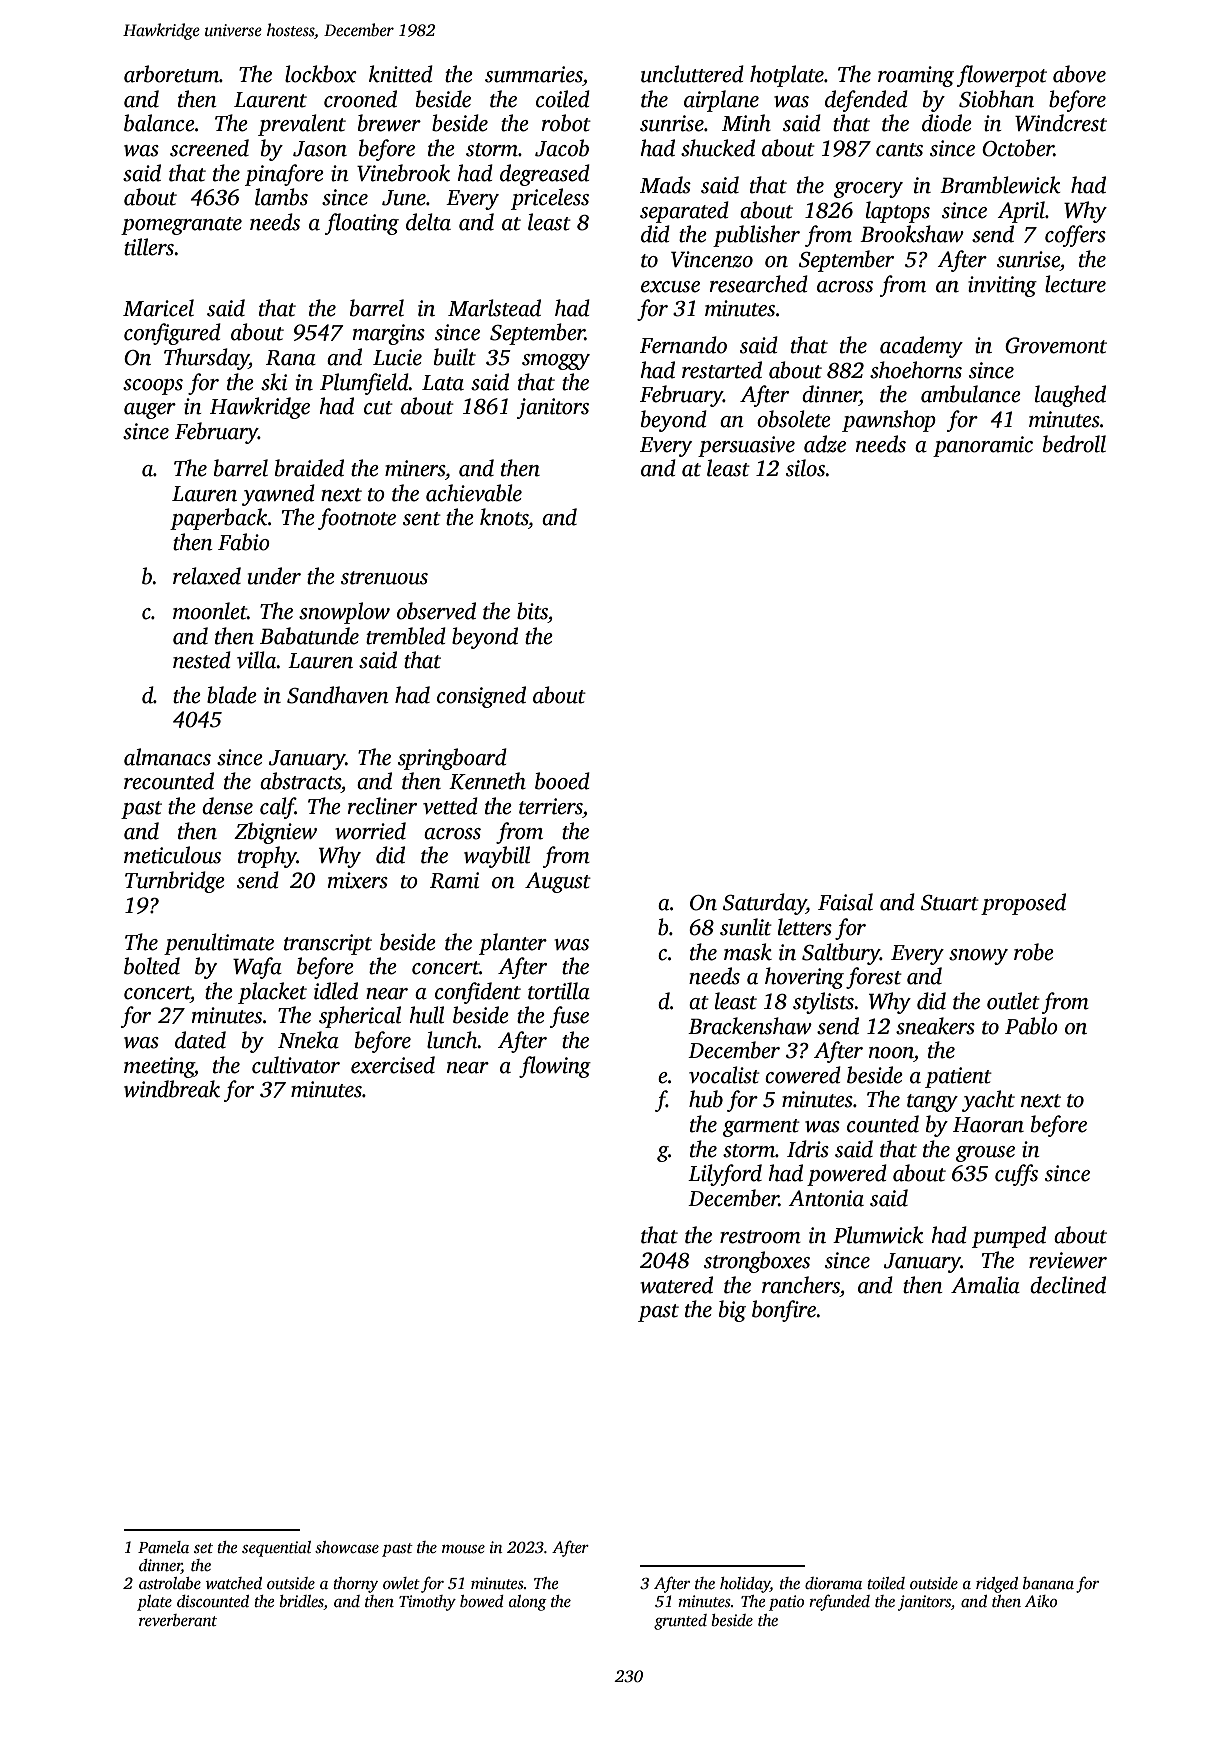  I want to click on stylists, so click(823, 1003).
